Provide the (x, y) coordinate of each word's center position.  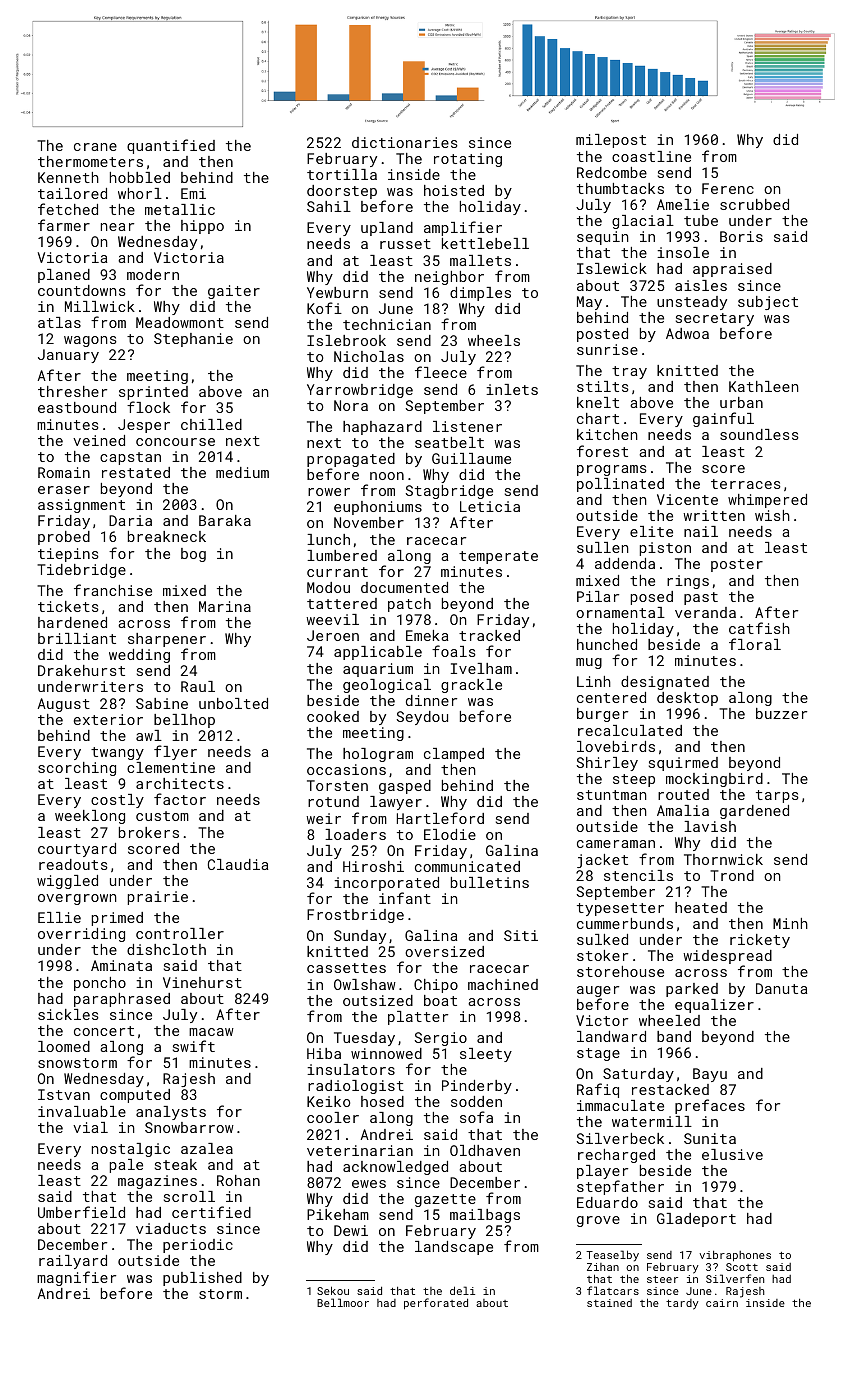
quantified (171, 146)
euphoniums (378, 508)
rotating (468, 160)
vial (90, 1127)
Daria (130, 520)
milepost (611, 141)
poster (737, 565)
